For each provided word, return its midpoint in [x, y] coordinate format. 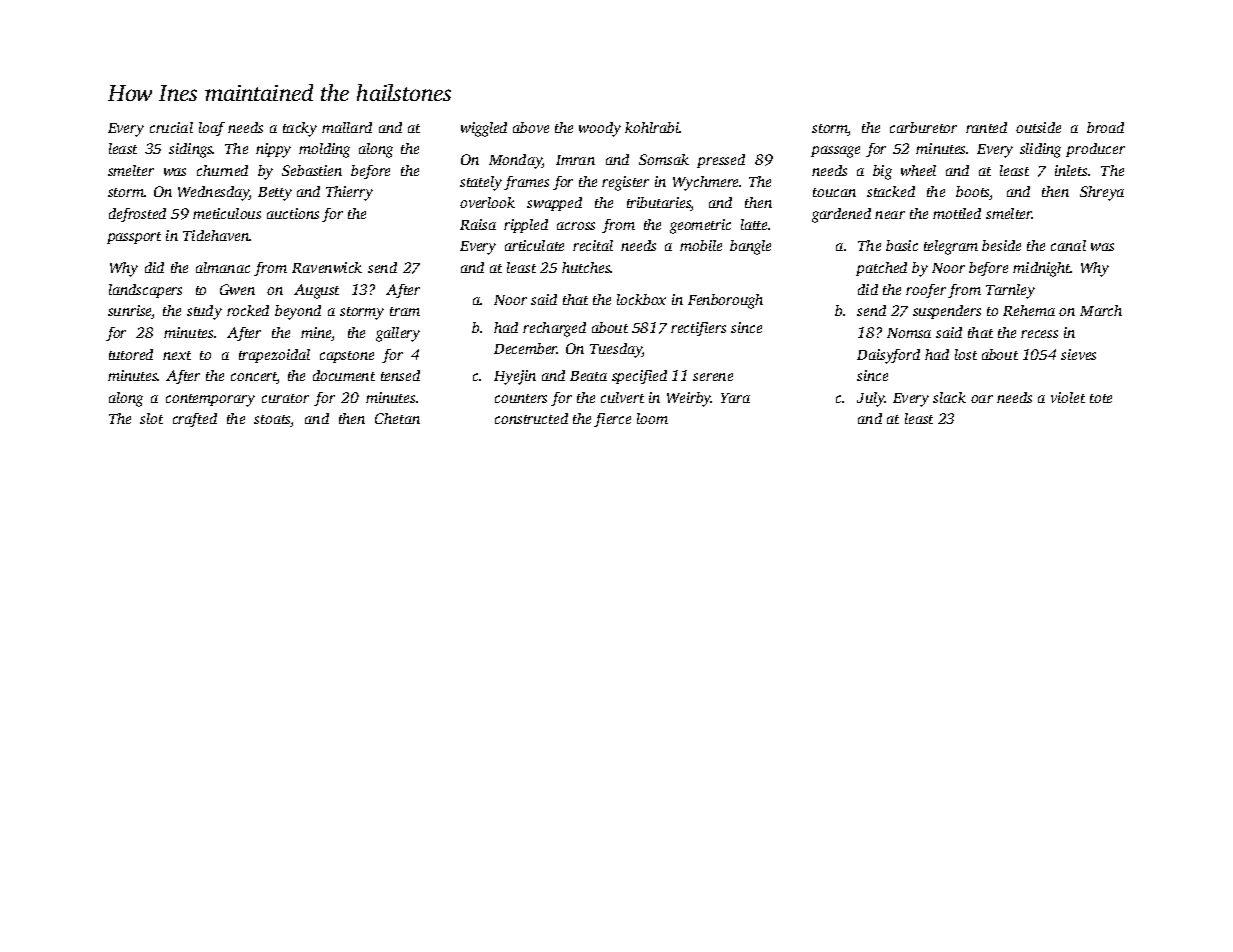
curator [285, 398]
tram [405, 311]
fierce [612, 420]
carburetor [923, 127]
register [625, 183]
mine [316, 334]
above [531, 127]
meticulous [227, 213]
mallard [347, 127]
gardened [841, 215]
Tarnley [1010, 291]
